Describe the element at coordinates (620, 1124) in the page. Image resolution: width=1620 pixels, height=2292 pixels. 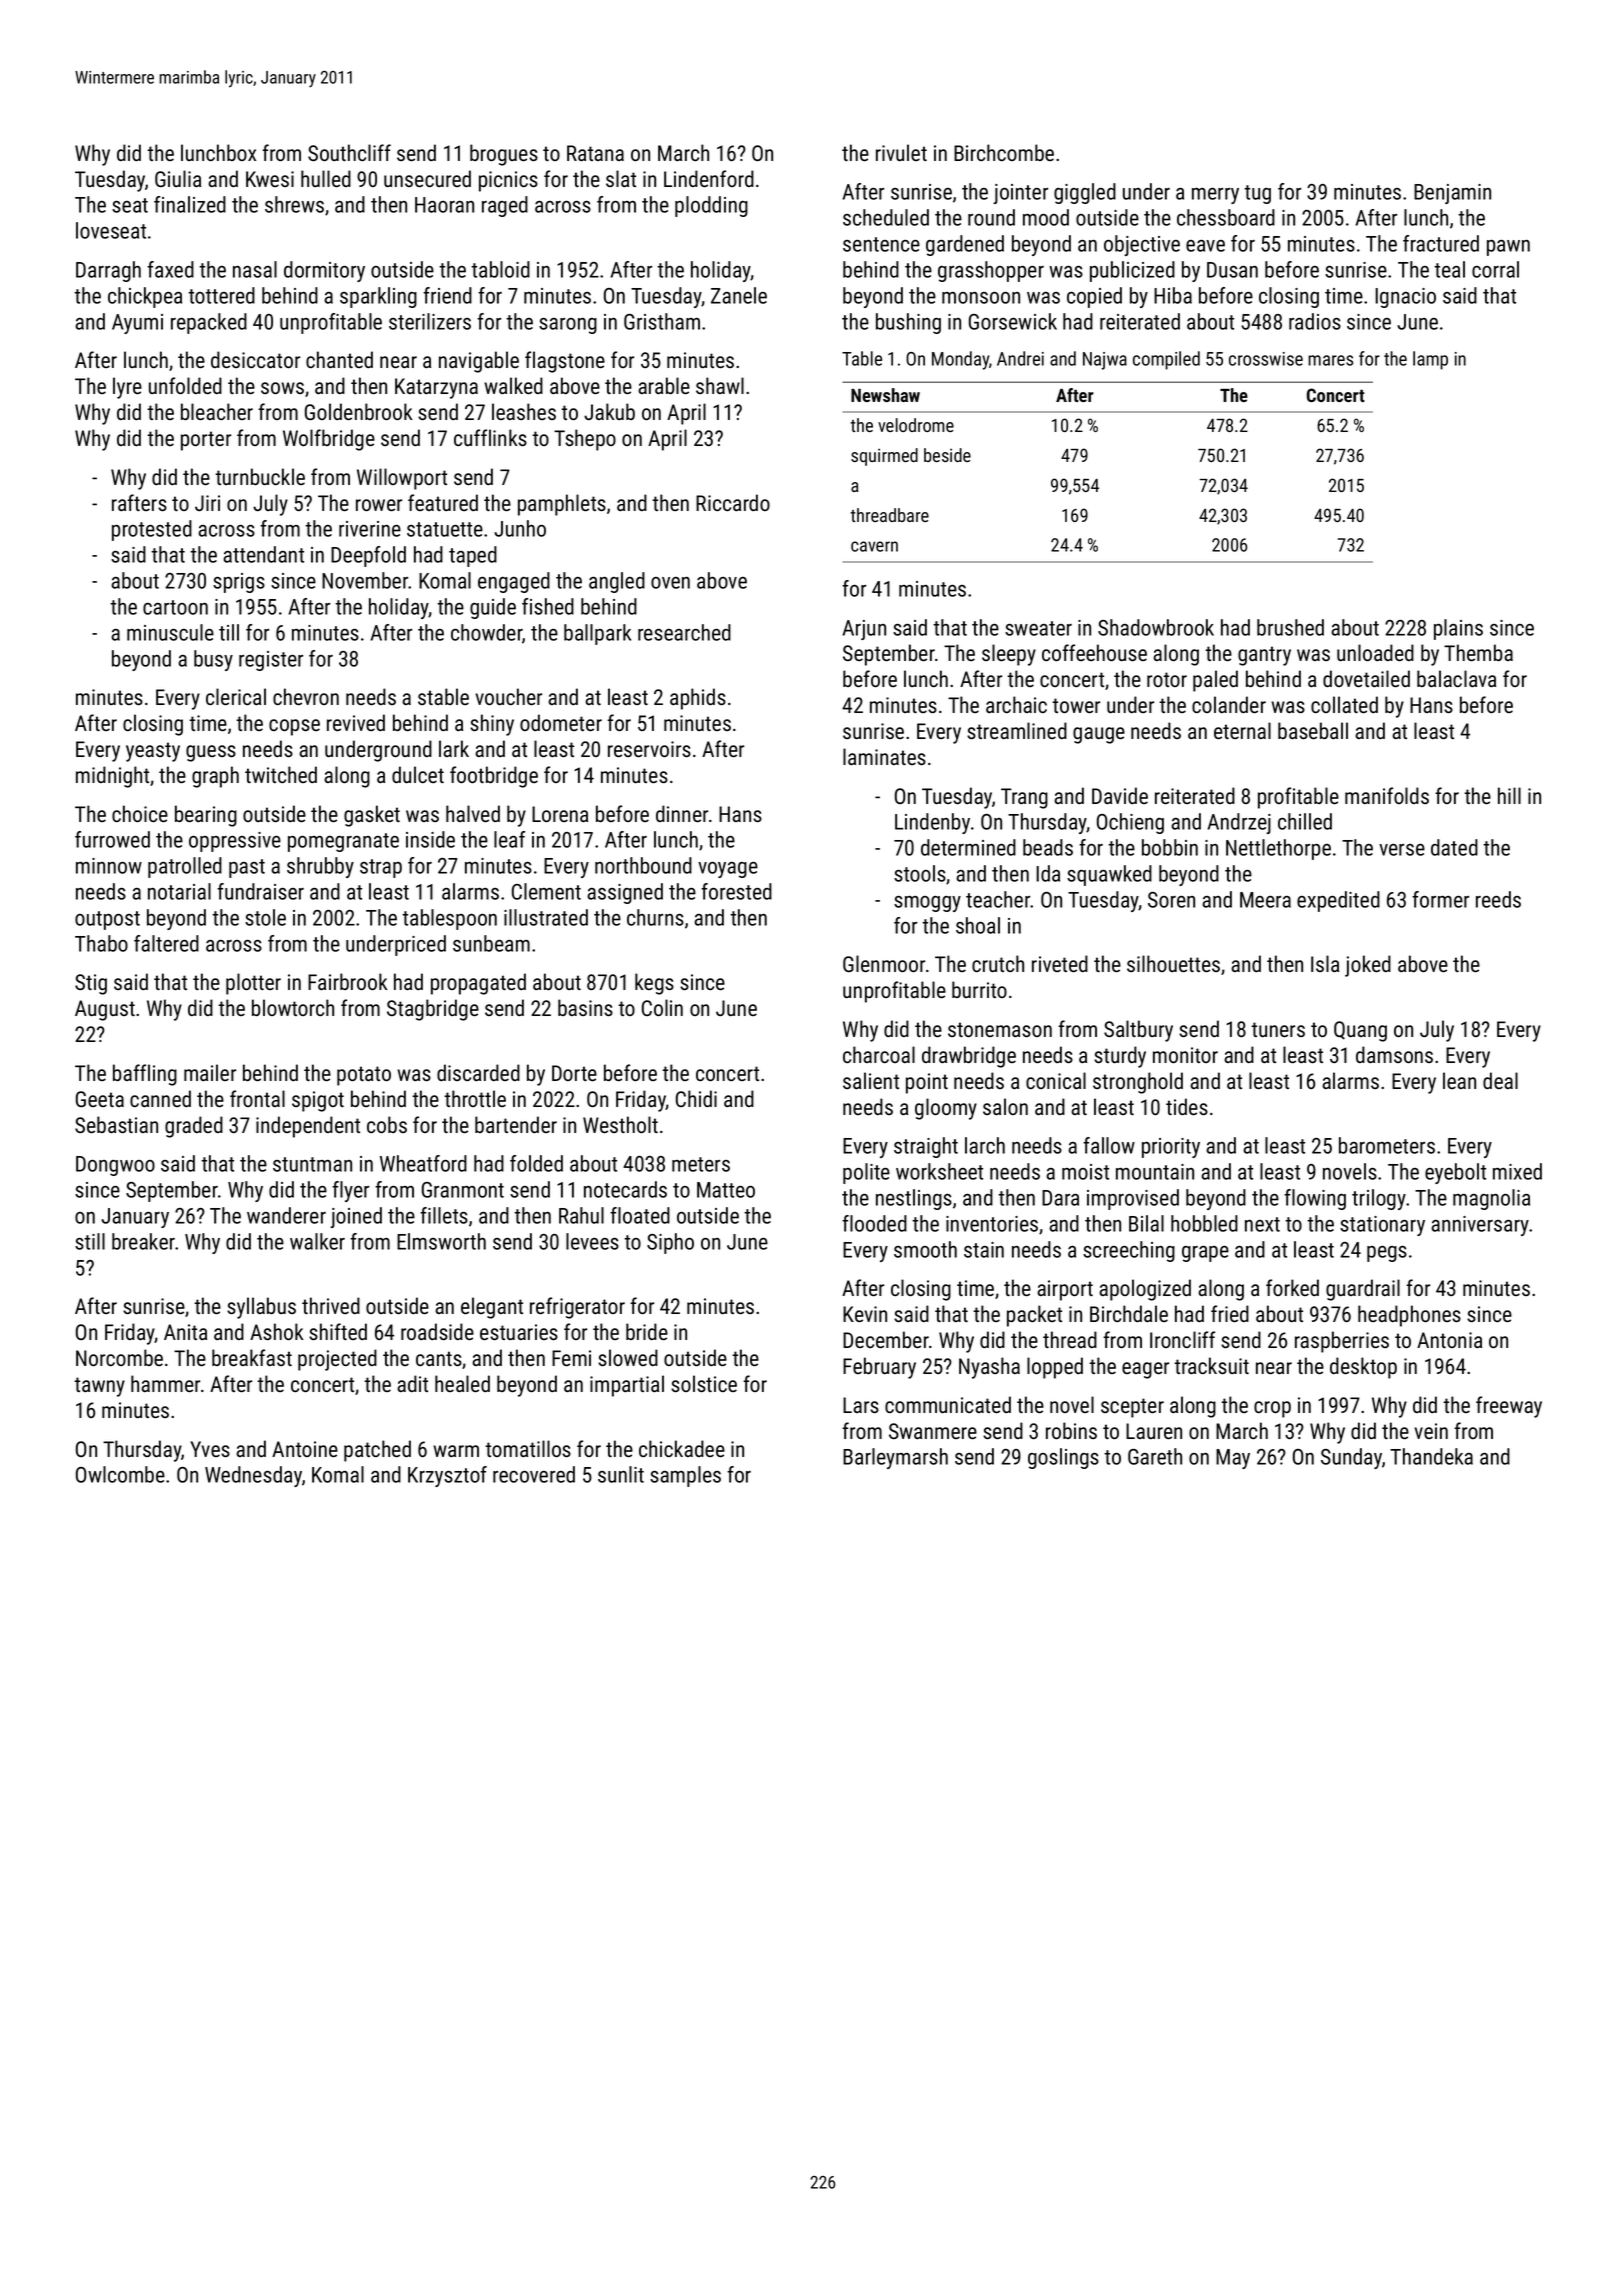
I see `Westholt` at that location.
